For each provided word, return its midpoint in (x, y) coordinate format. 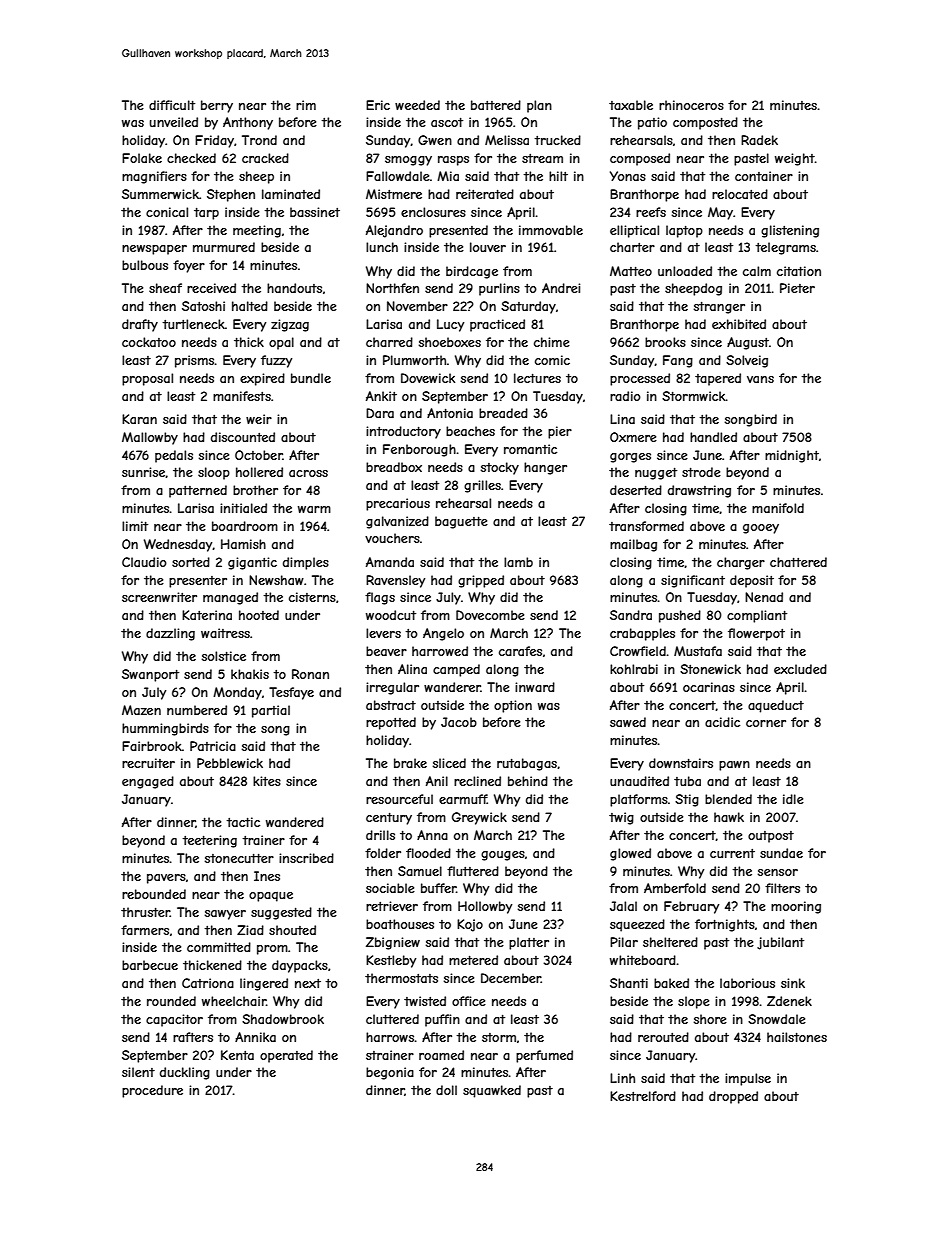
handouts (294, 288)
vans (760, 379)
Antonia (450, 413)
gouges (503, 856)
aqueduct (776, 706)
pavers (166, 879)
